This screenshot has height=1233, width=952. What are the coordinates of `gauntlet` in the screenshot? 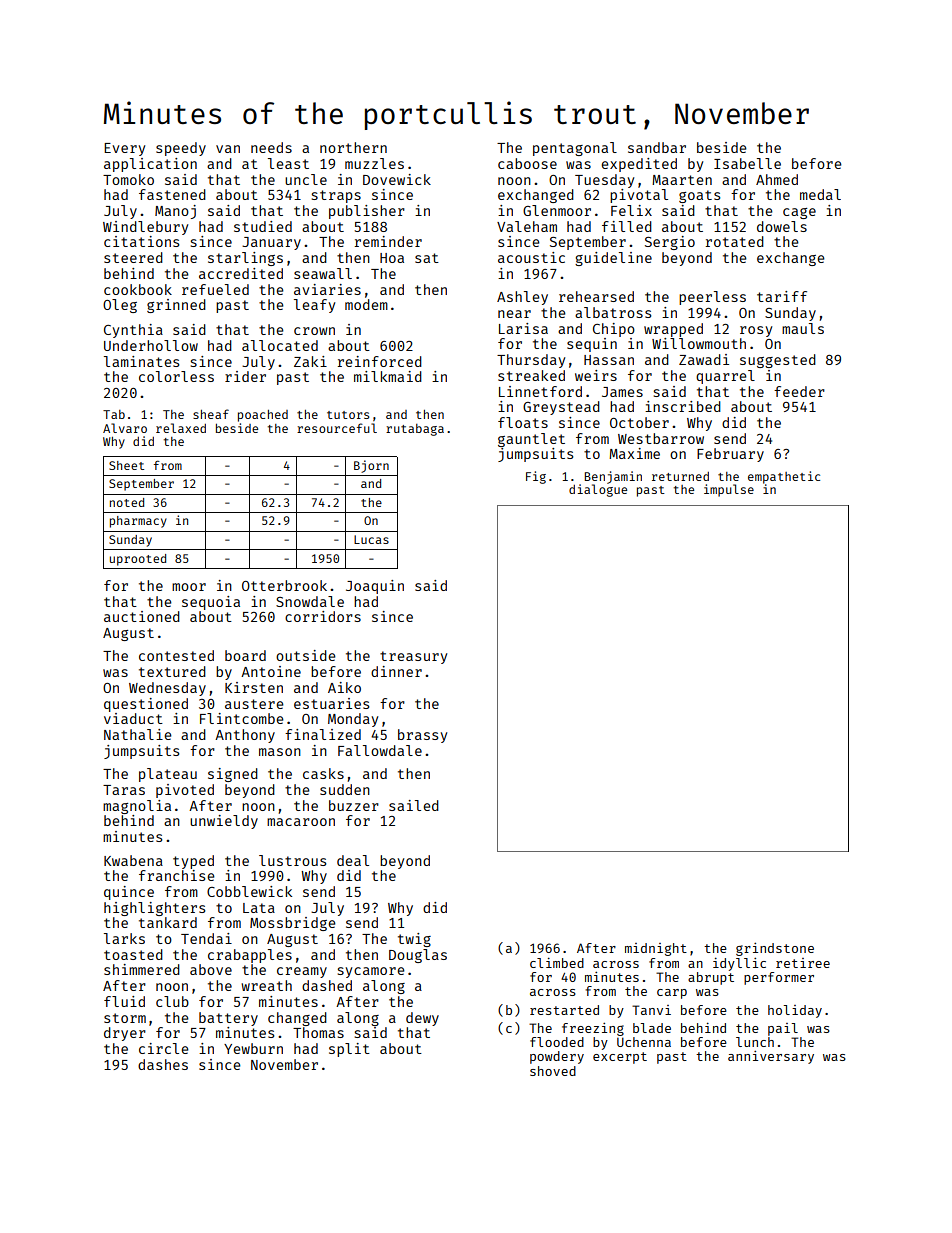 It's located at (531, 440).
